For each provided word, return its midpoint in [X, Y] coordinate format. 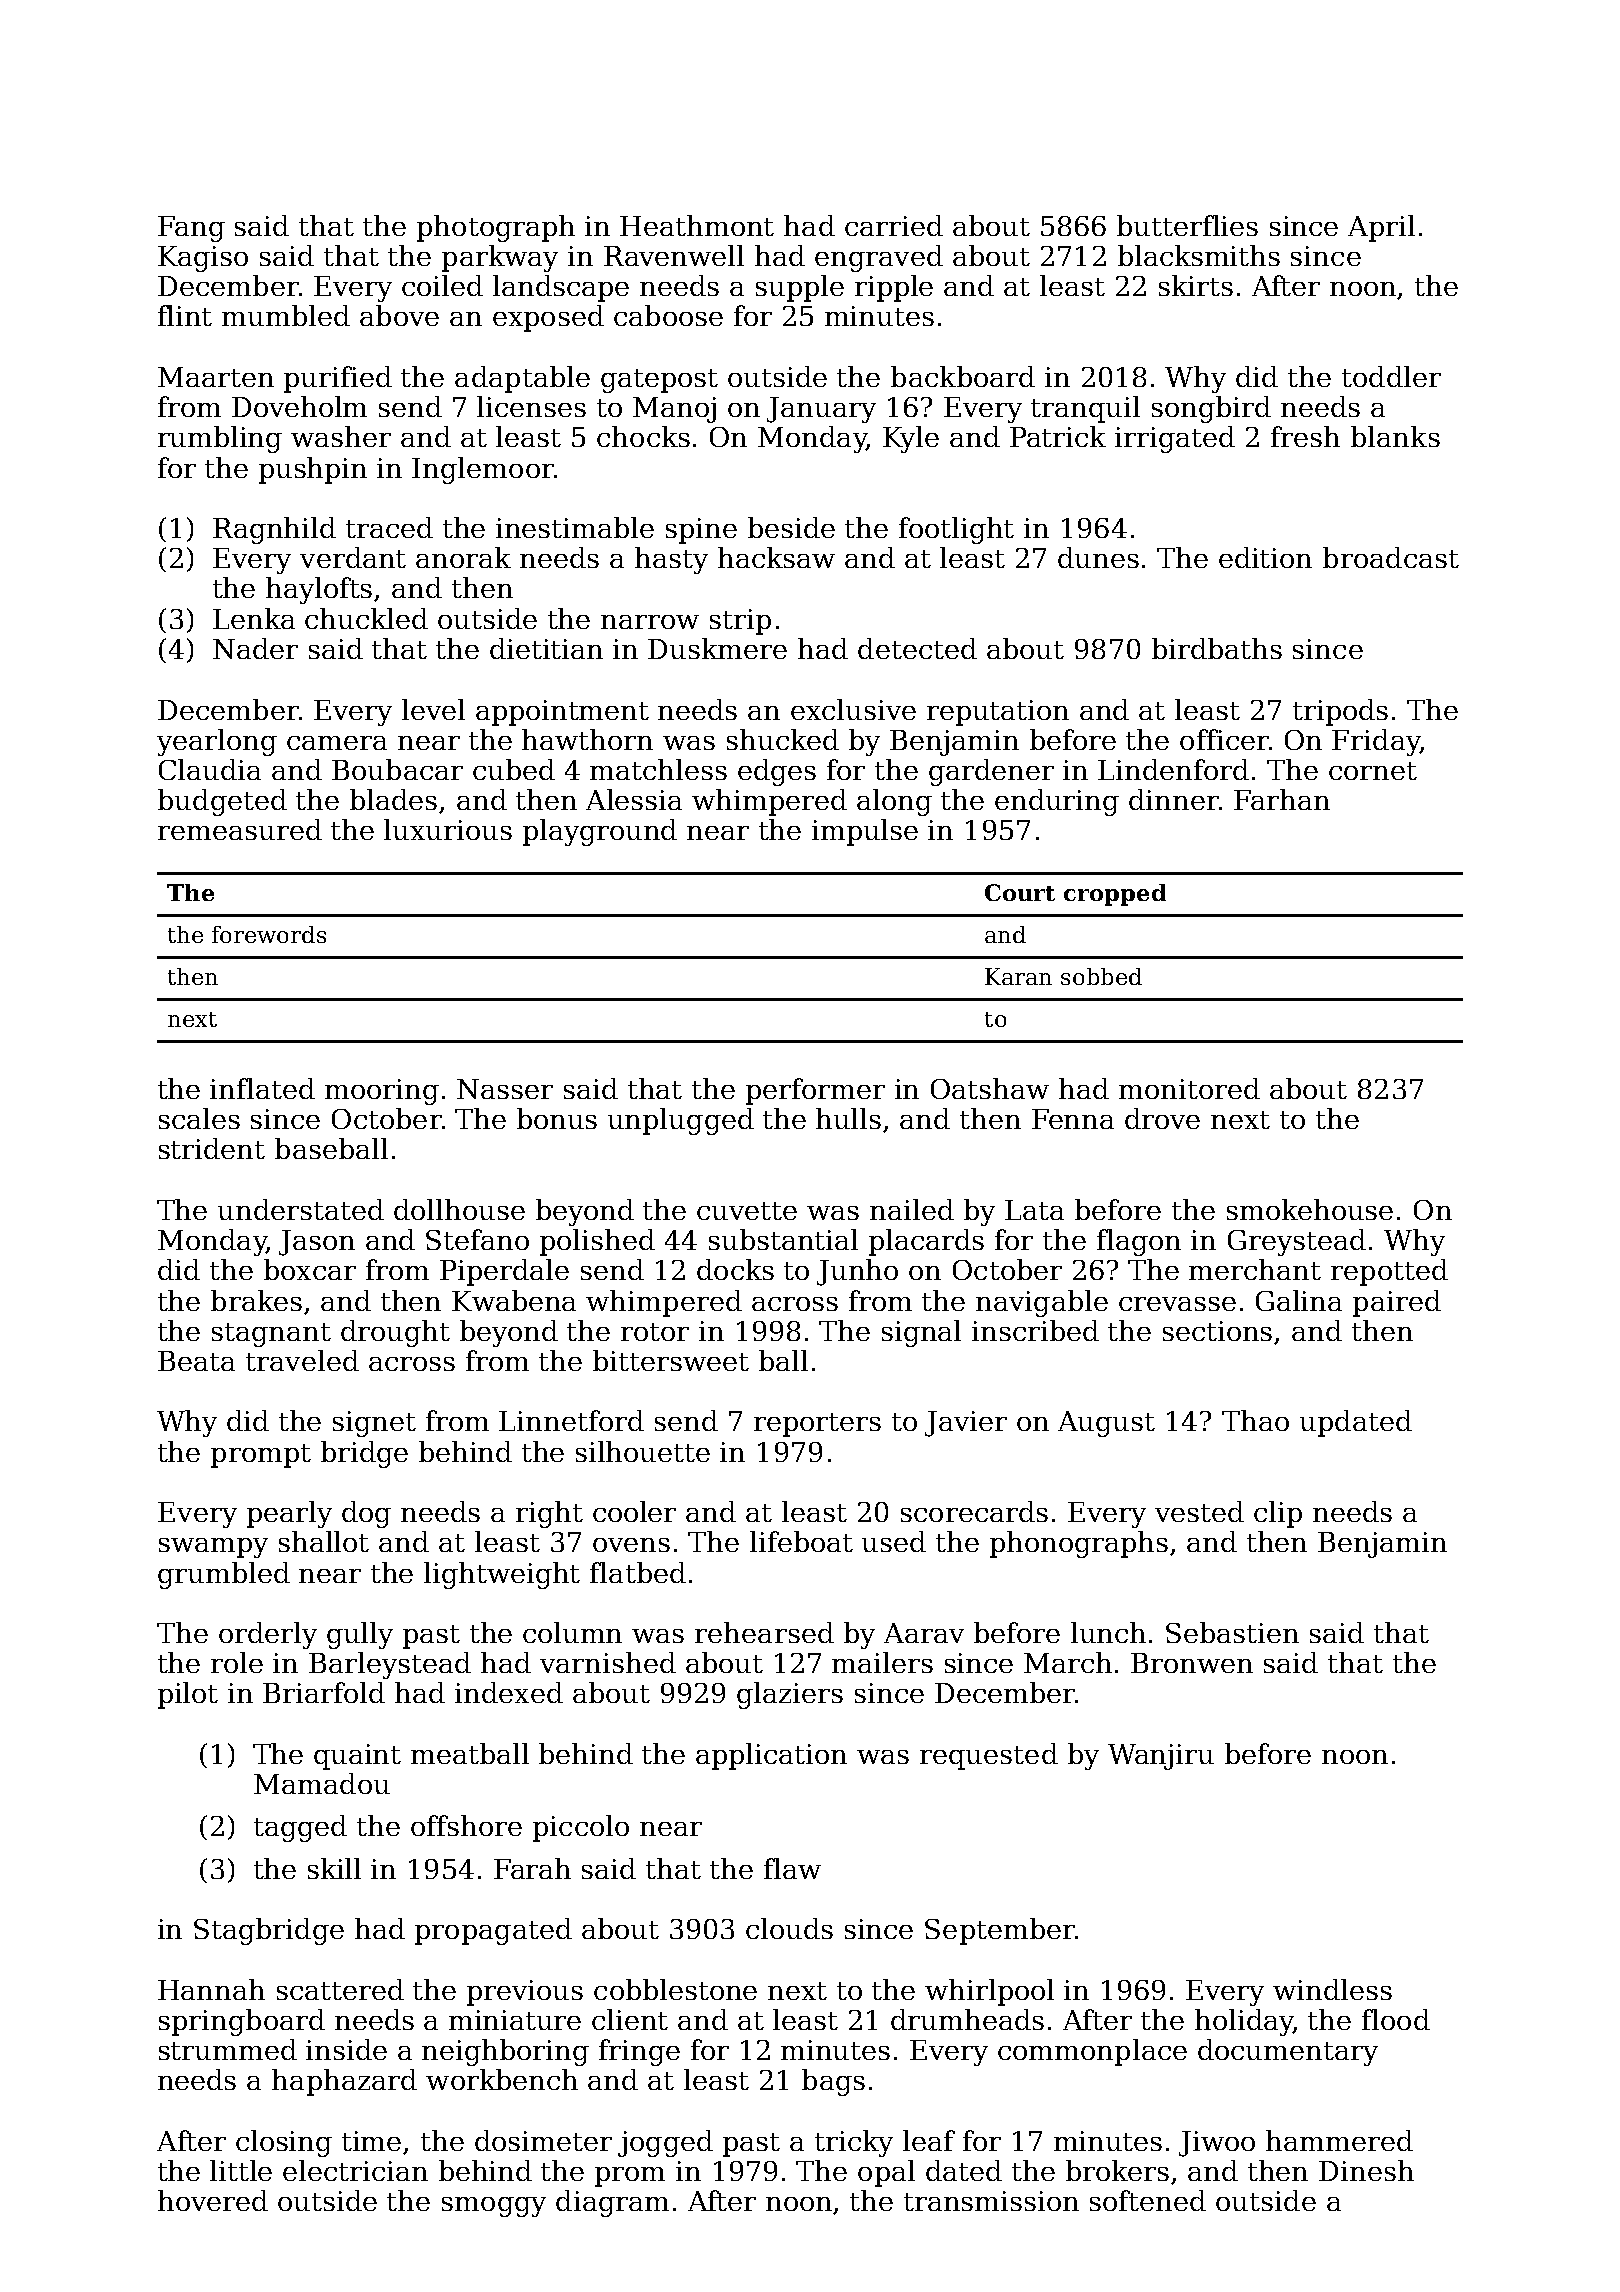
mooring [382, 1092]
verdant [353, 557]
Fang [191, 229]
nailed [912, 1209]
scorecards [974, 1511]
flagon [1139, 1242]
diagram [612, 2203]
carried [894, 225]
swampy [213, 1548]
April [1381, 228]
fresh [1305, 436]
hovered [213, 2200]
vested [1199, 1511]
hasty [671, 560]
